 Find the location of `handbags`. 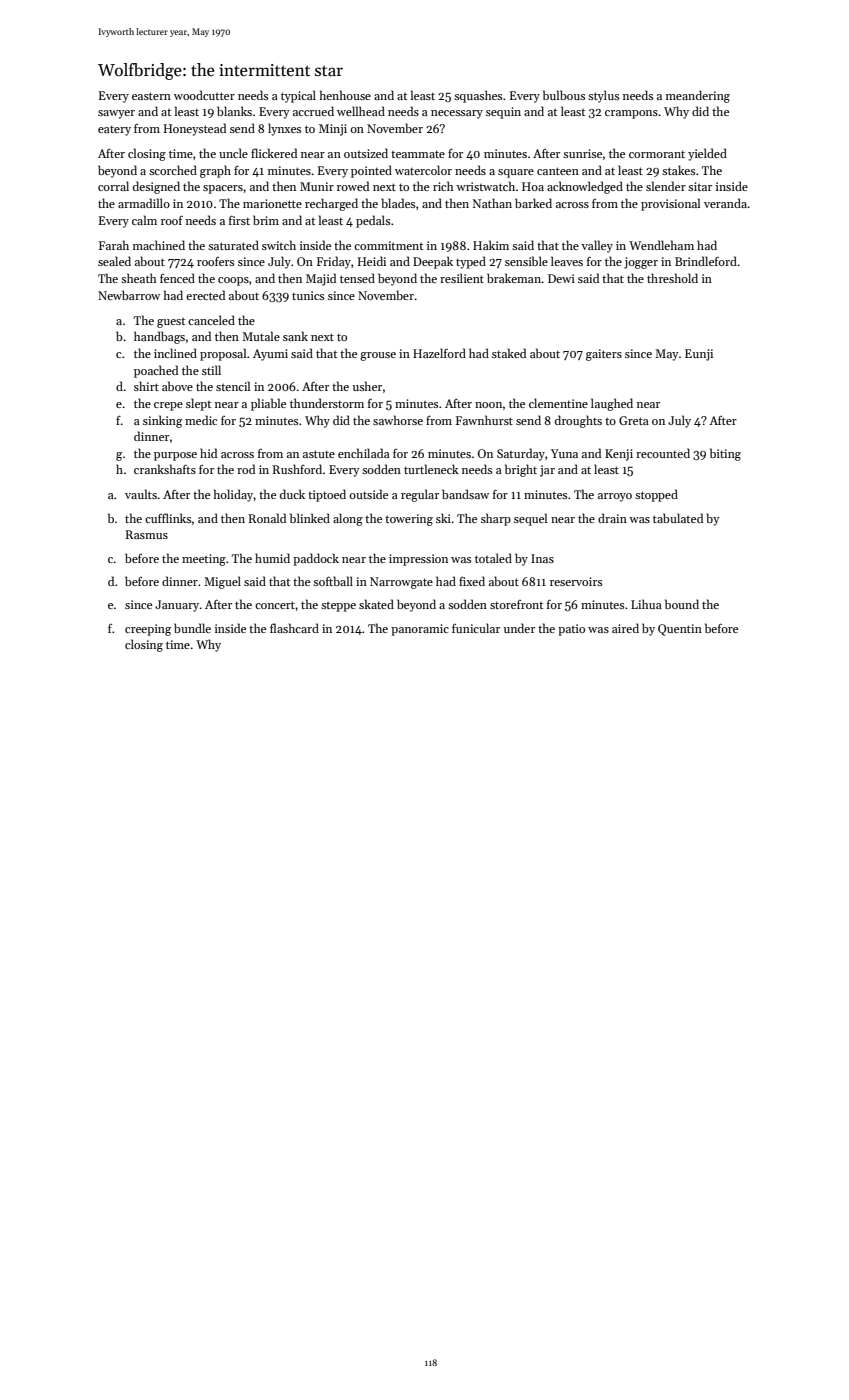

handbags is located at coordinates (159, 337).
